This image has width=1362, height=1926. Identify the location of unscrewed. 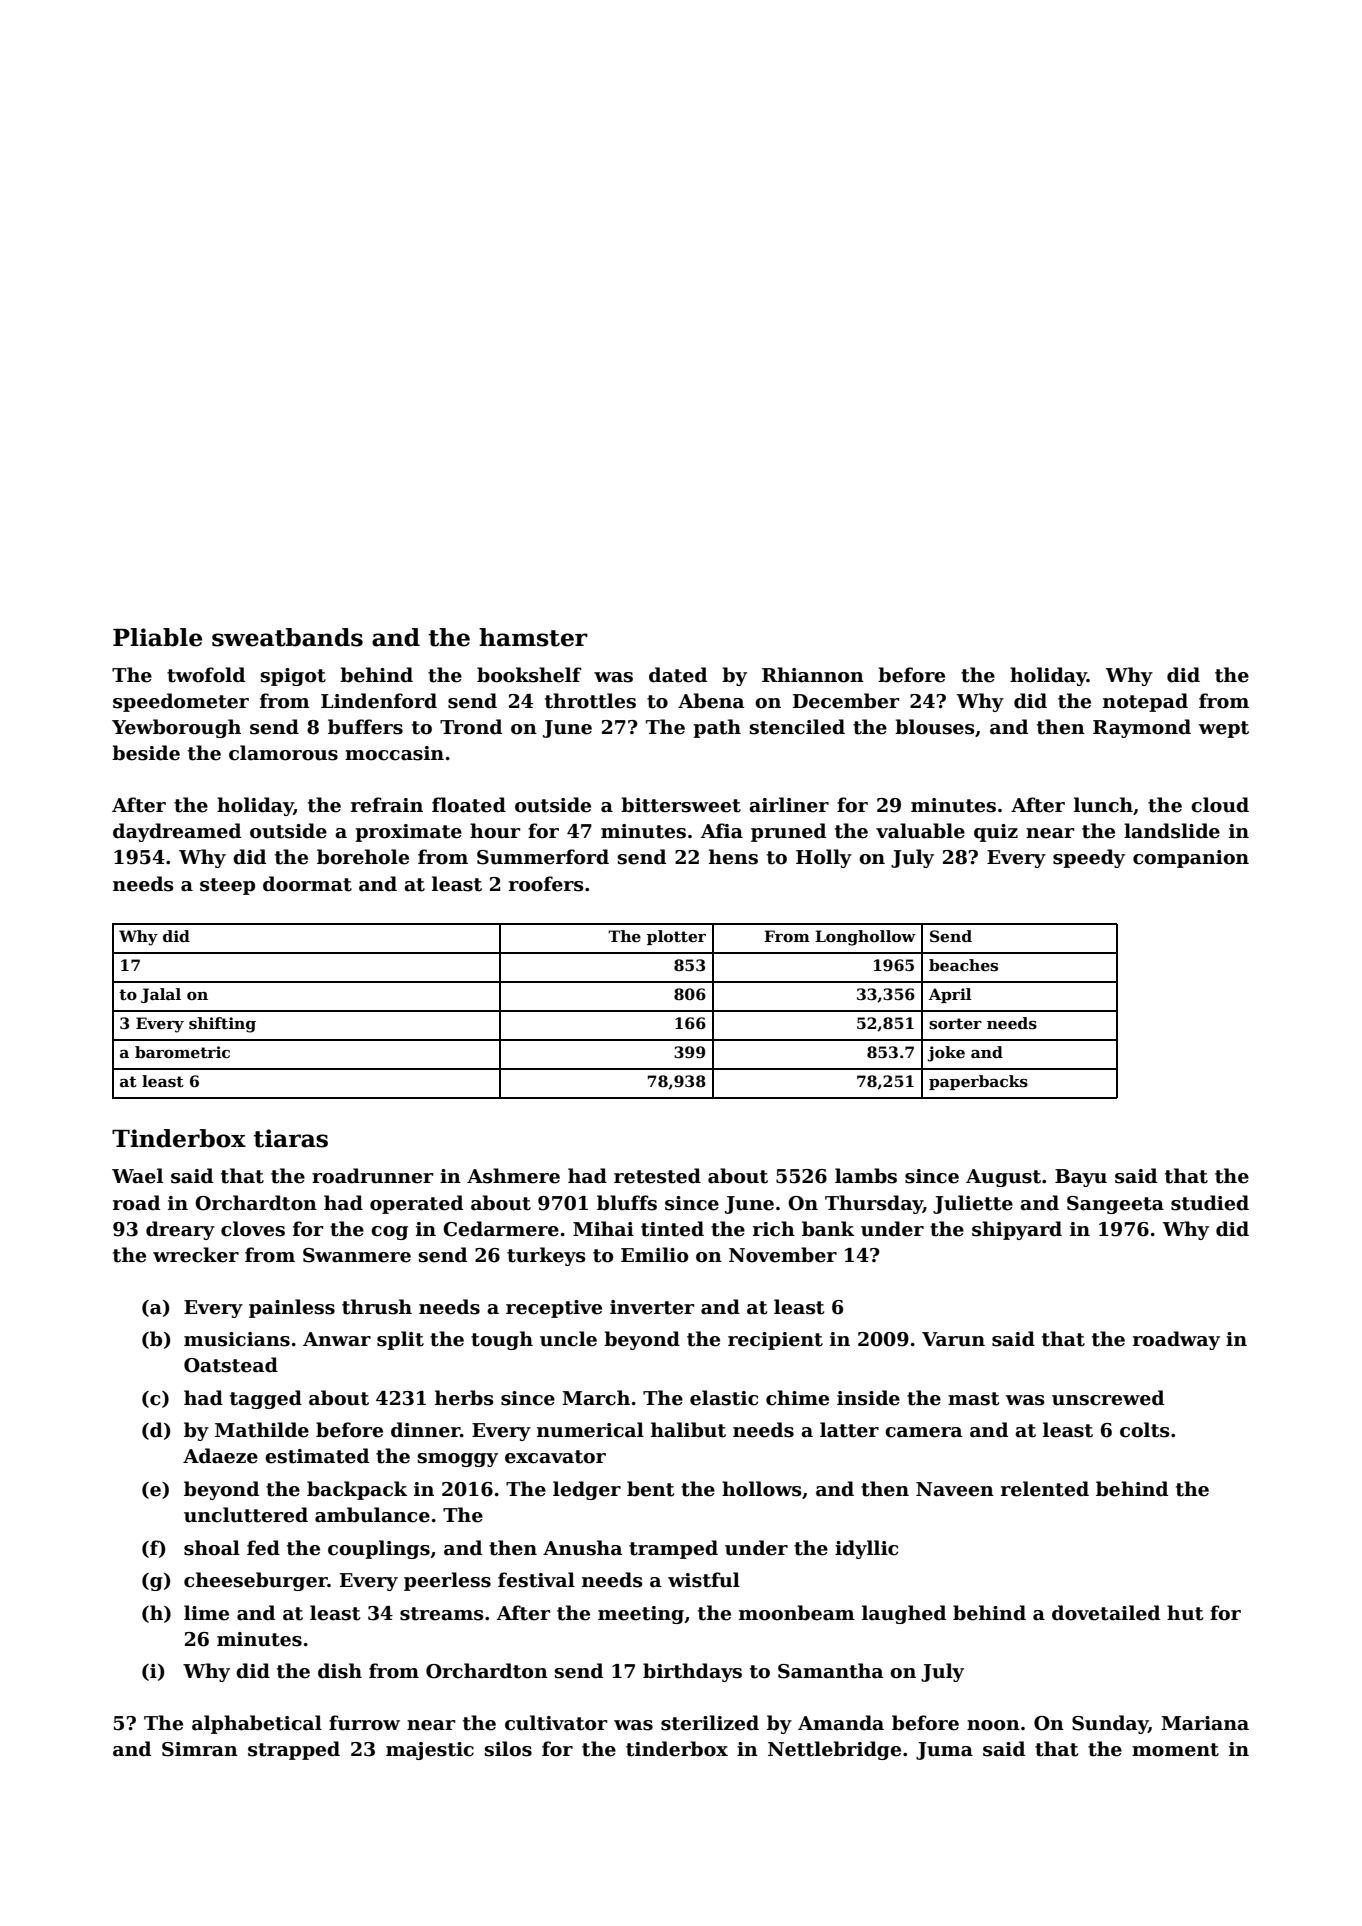
(1108, 1398).
